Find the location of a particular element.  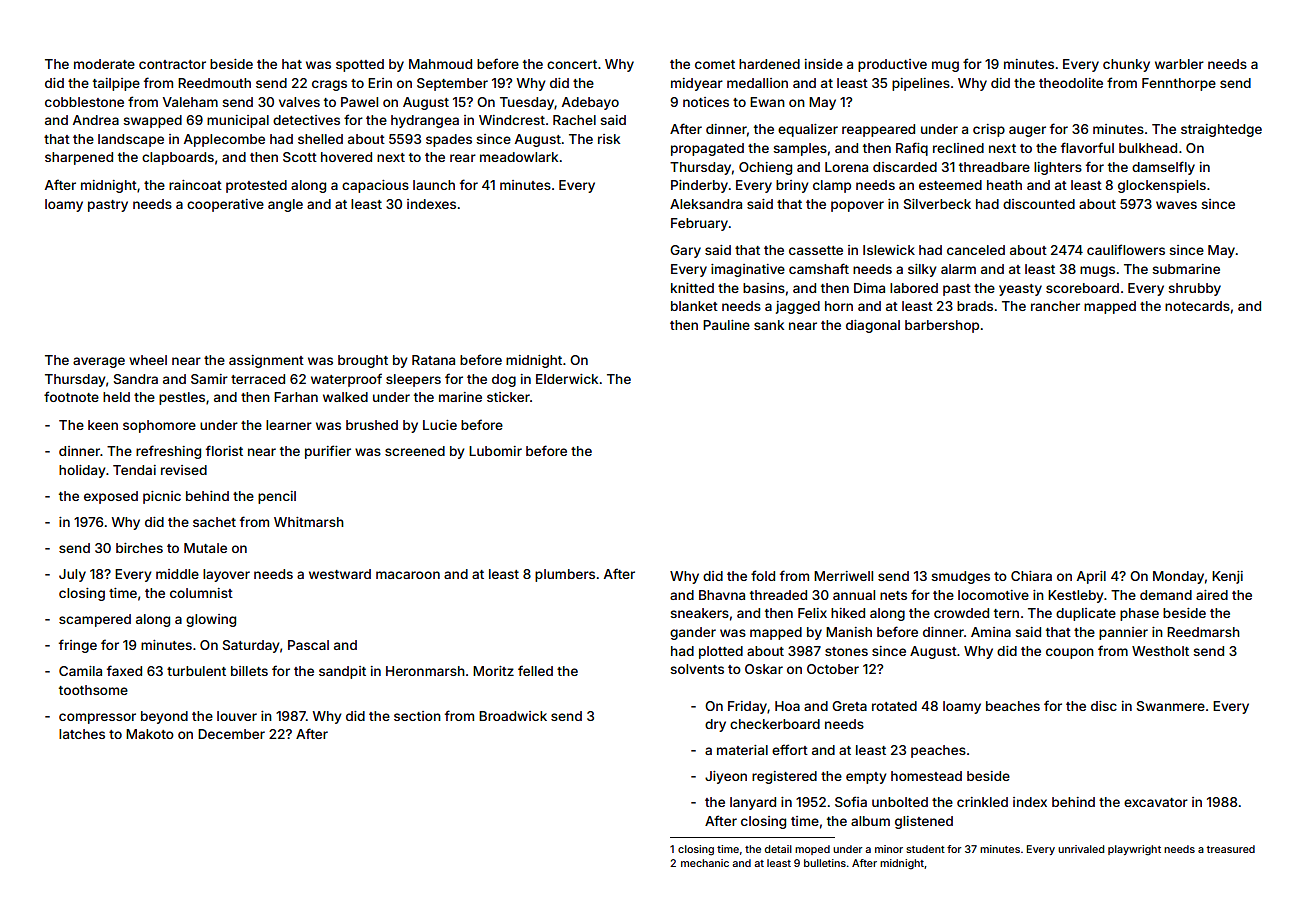

moderate is located at coordinates (104, 64).
